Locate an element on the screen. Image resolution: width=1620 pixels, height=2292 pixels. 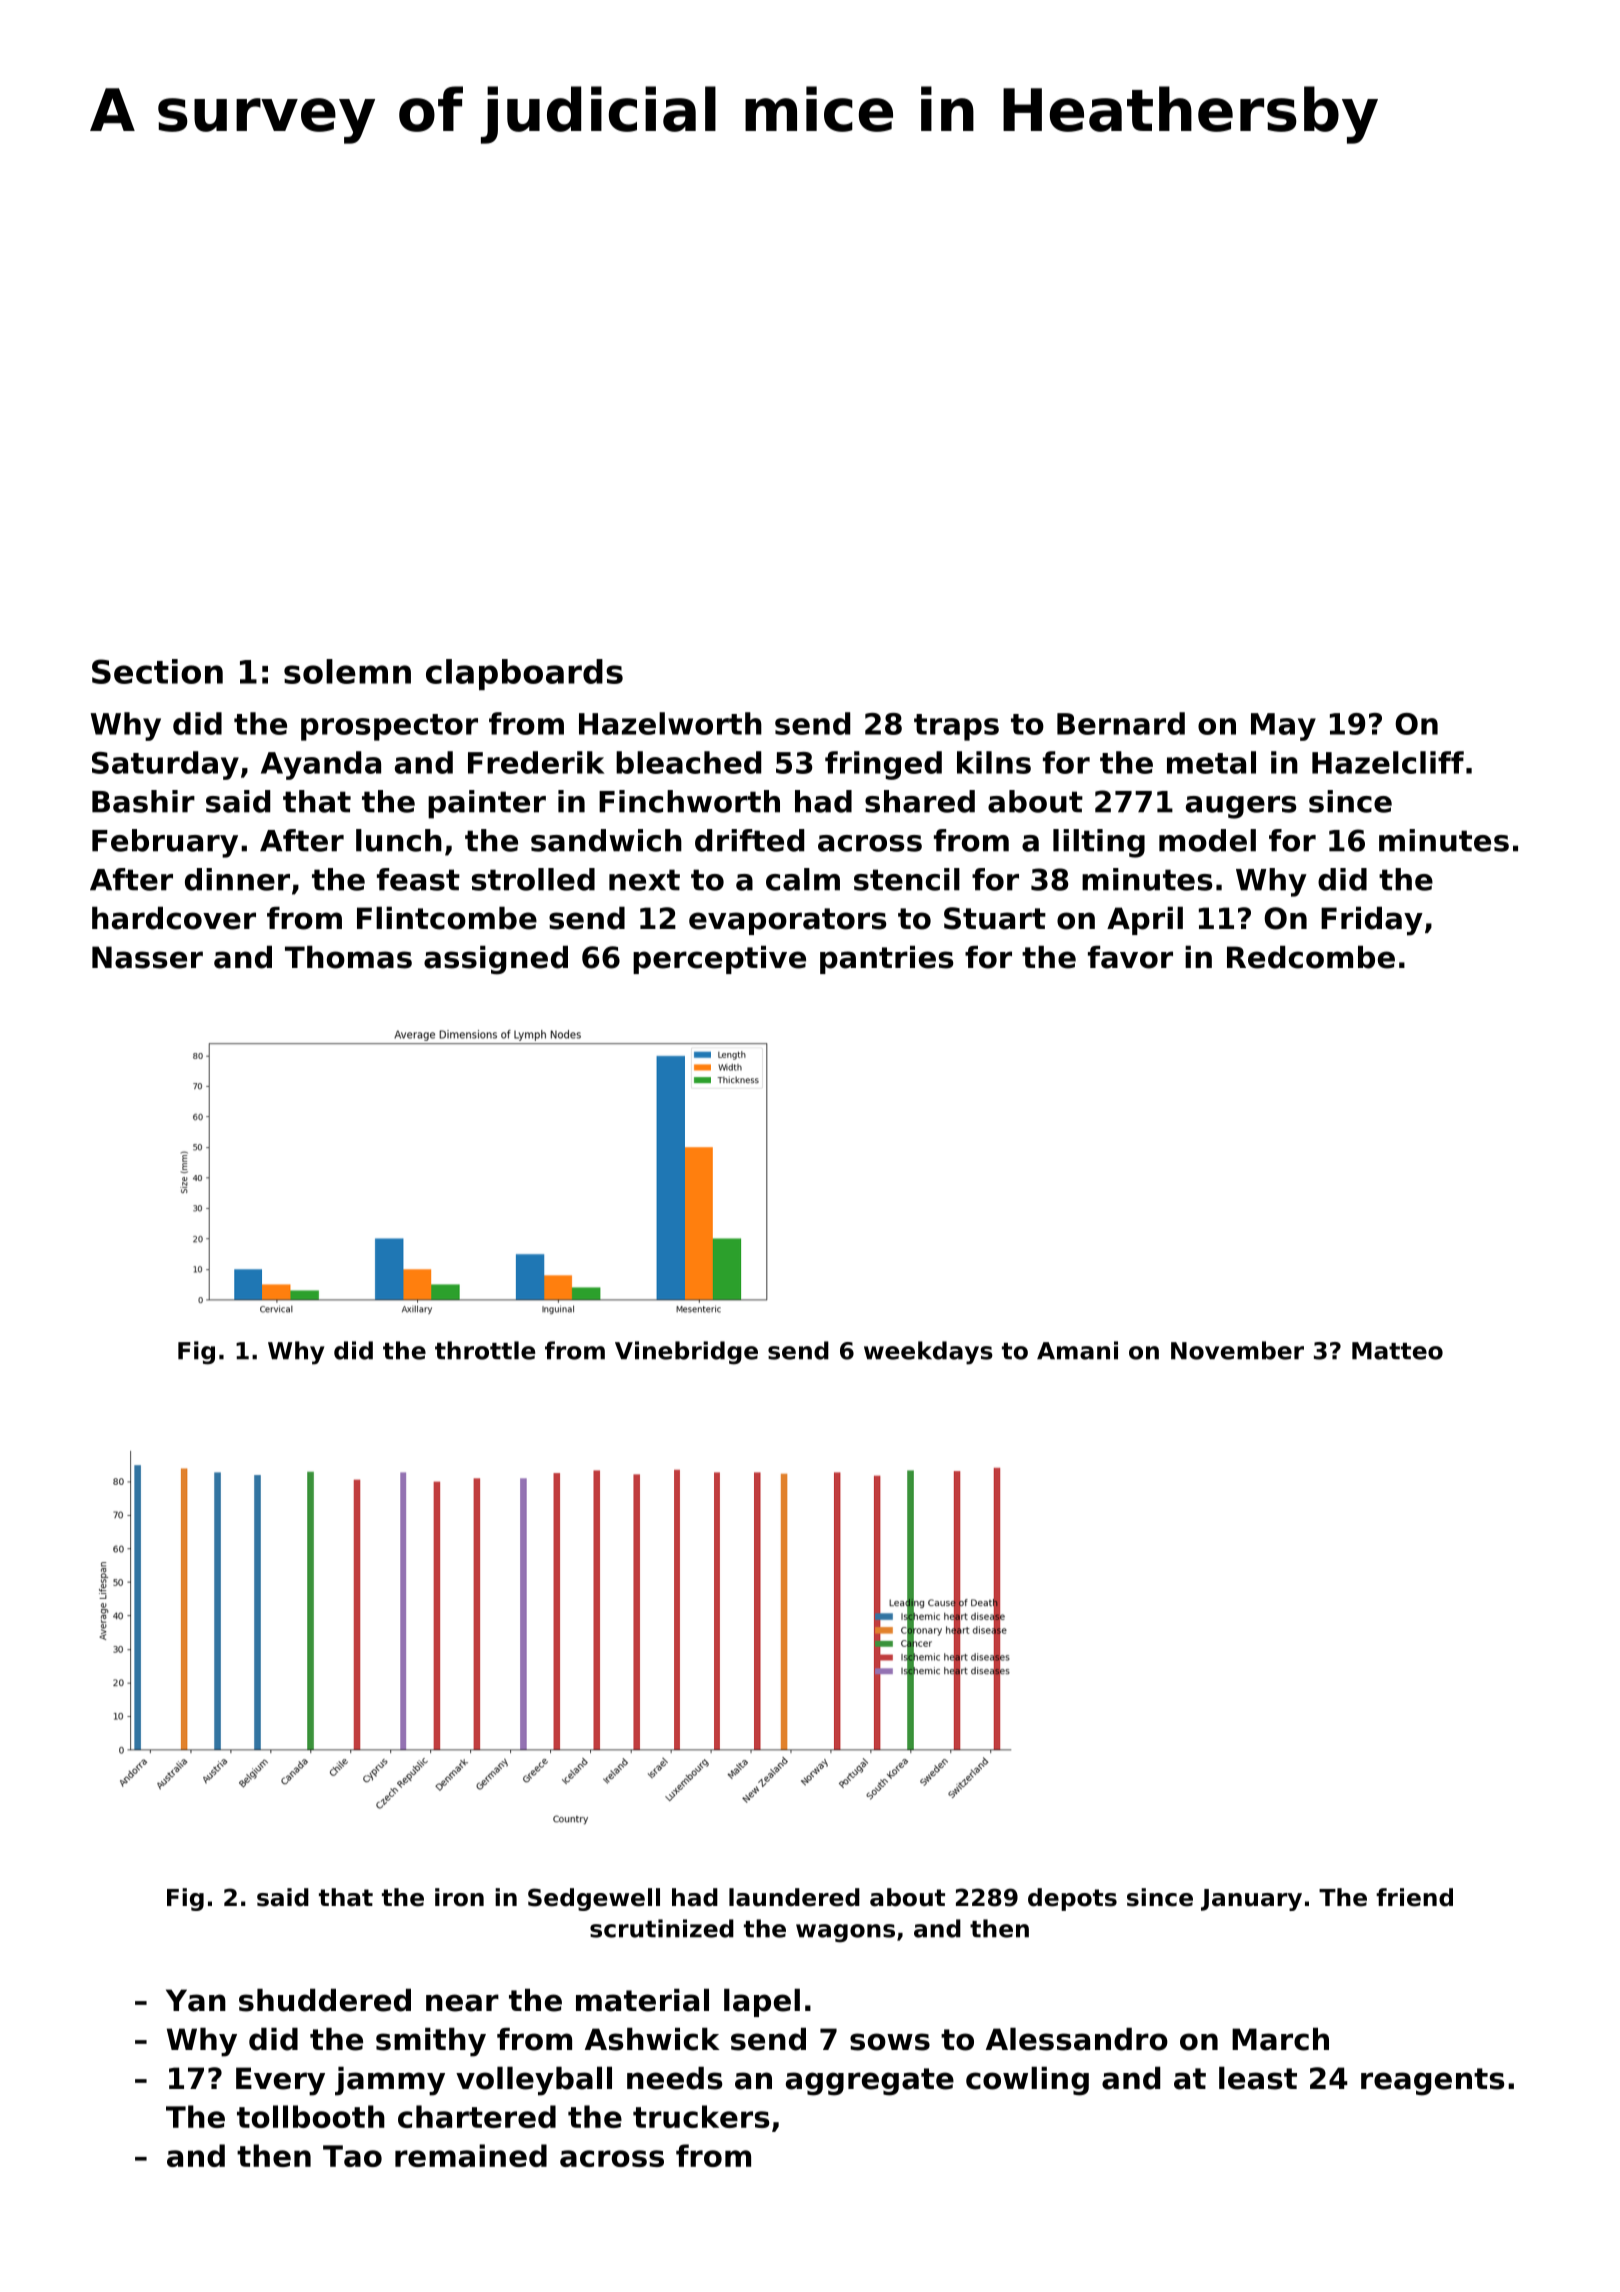
Vinebridge is located at coordinates (686, 1353).
